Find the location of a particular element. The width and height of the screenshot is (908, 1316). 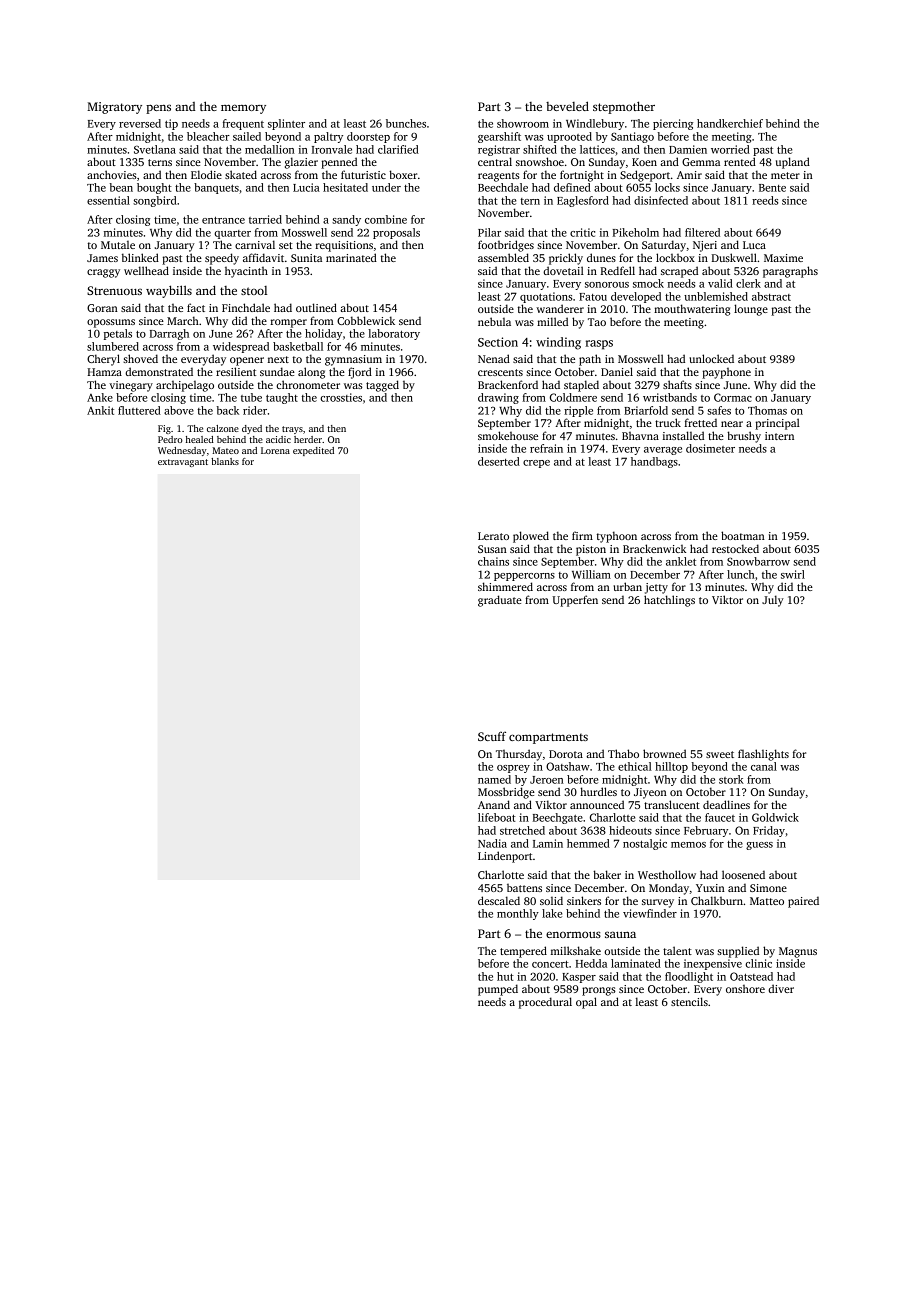

swirl is located at coordinates (793, 574).
